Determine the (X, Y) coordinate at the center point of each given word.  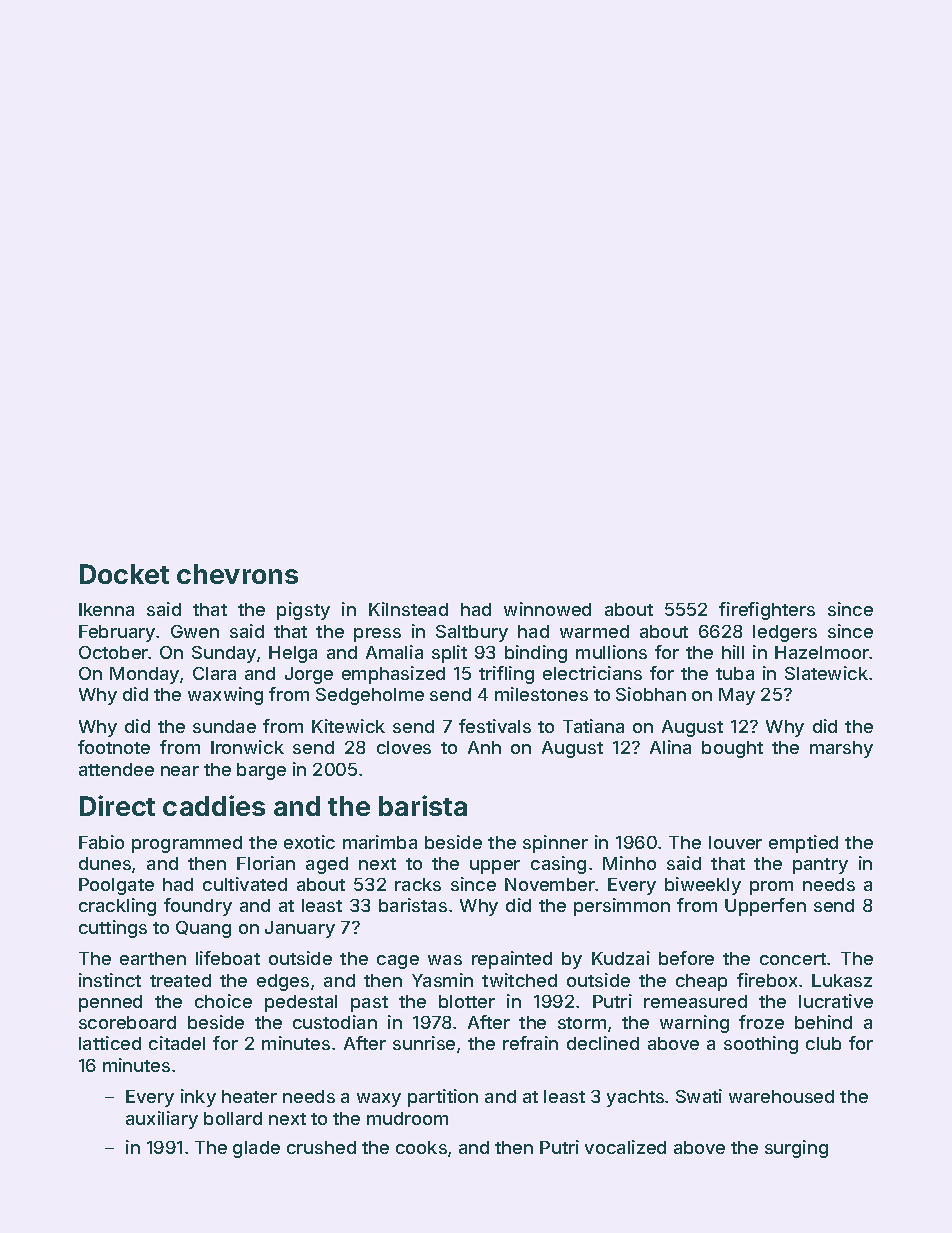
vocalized (625, 1147)
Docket (124, 574)
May (737, 696)
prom (771, 888)
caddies (214, 805)
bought (732, 749)
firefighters (767, 611)
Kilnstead (408, 609)
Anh (484, 747)
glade (256, 1149)
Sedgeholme (370, 696)
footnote (114, 747)
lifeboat (228, 958)
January (300, 929)
